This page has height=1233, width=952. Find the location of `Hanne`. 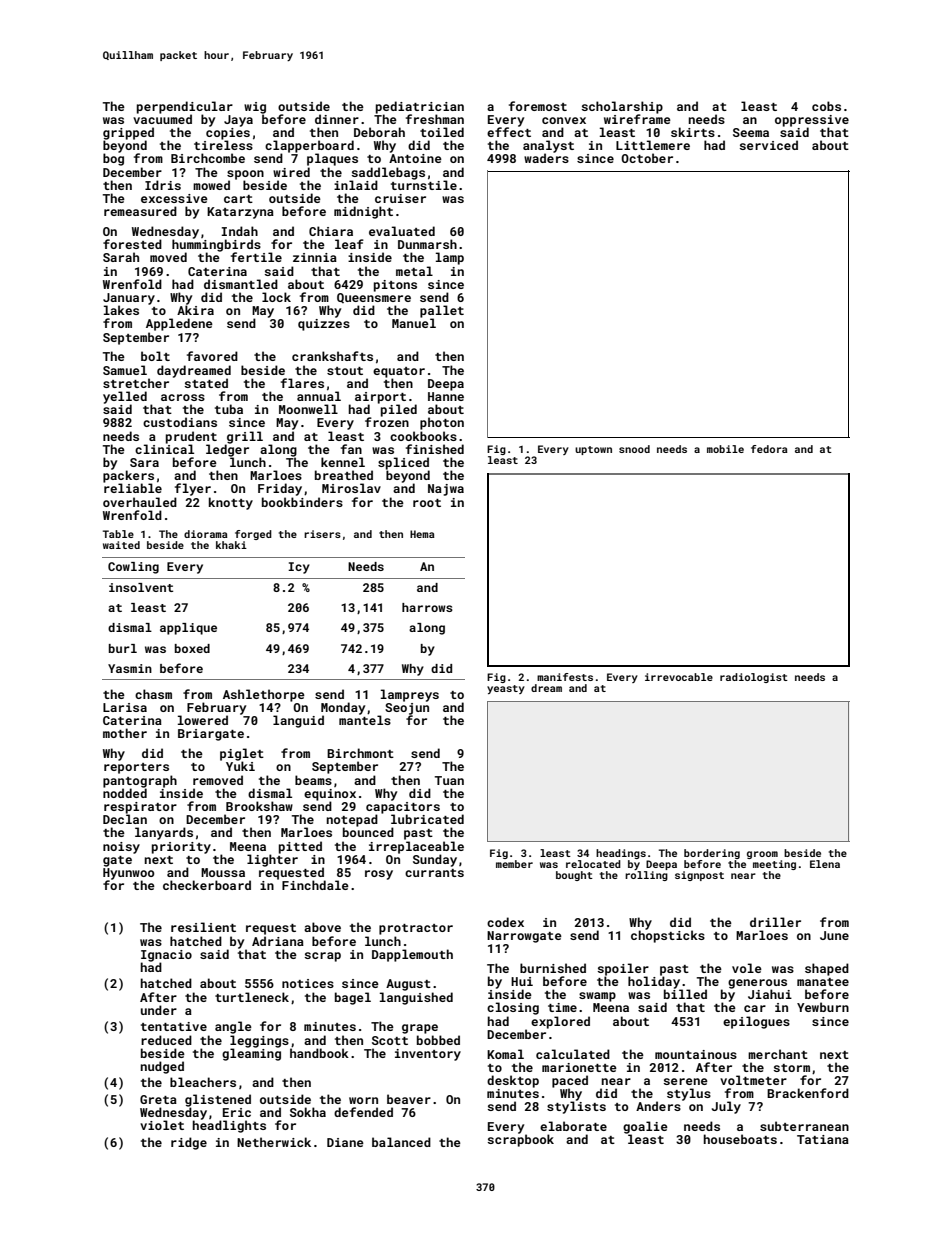

Hanne is located at coordinates (446, 396).
